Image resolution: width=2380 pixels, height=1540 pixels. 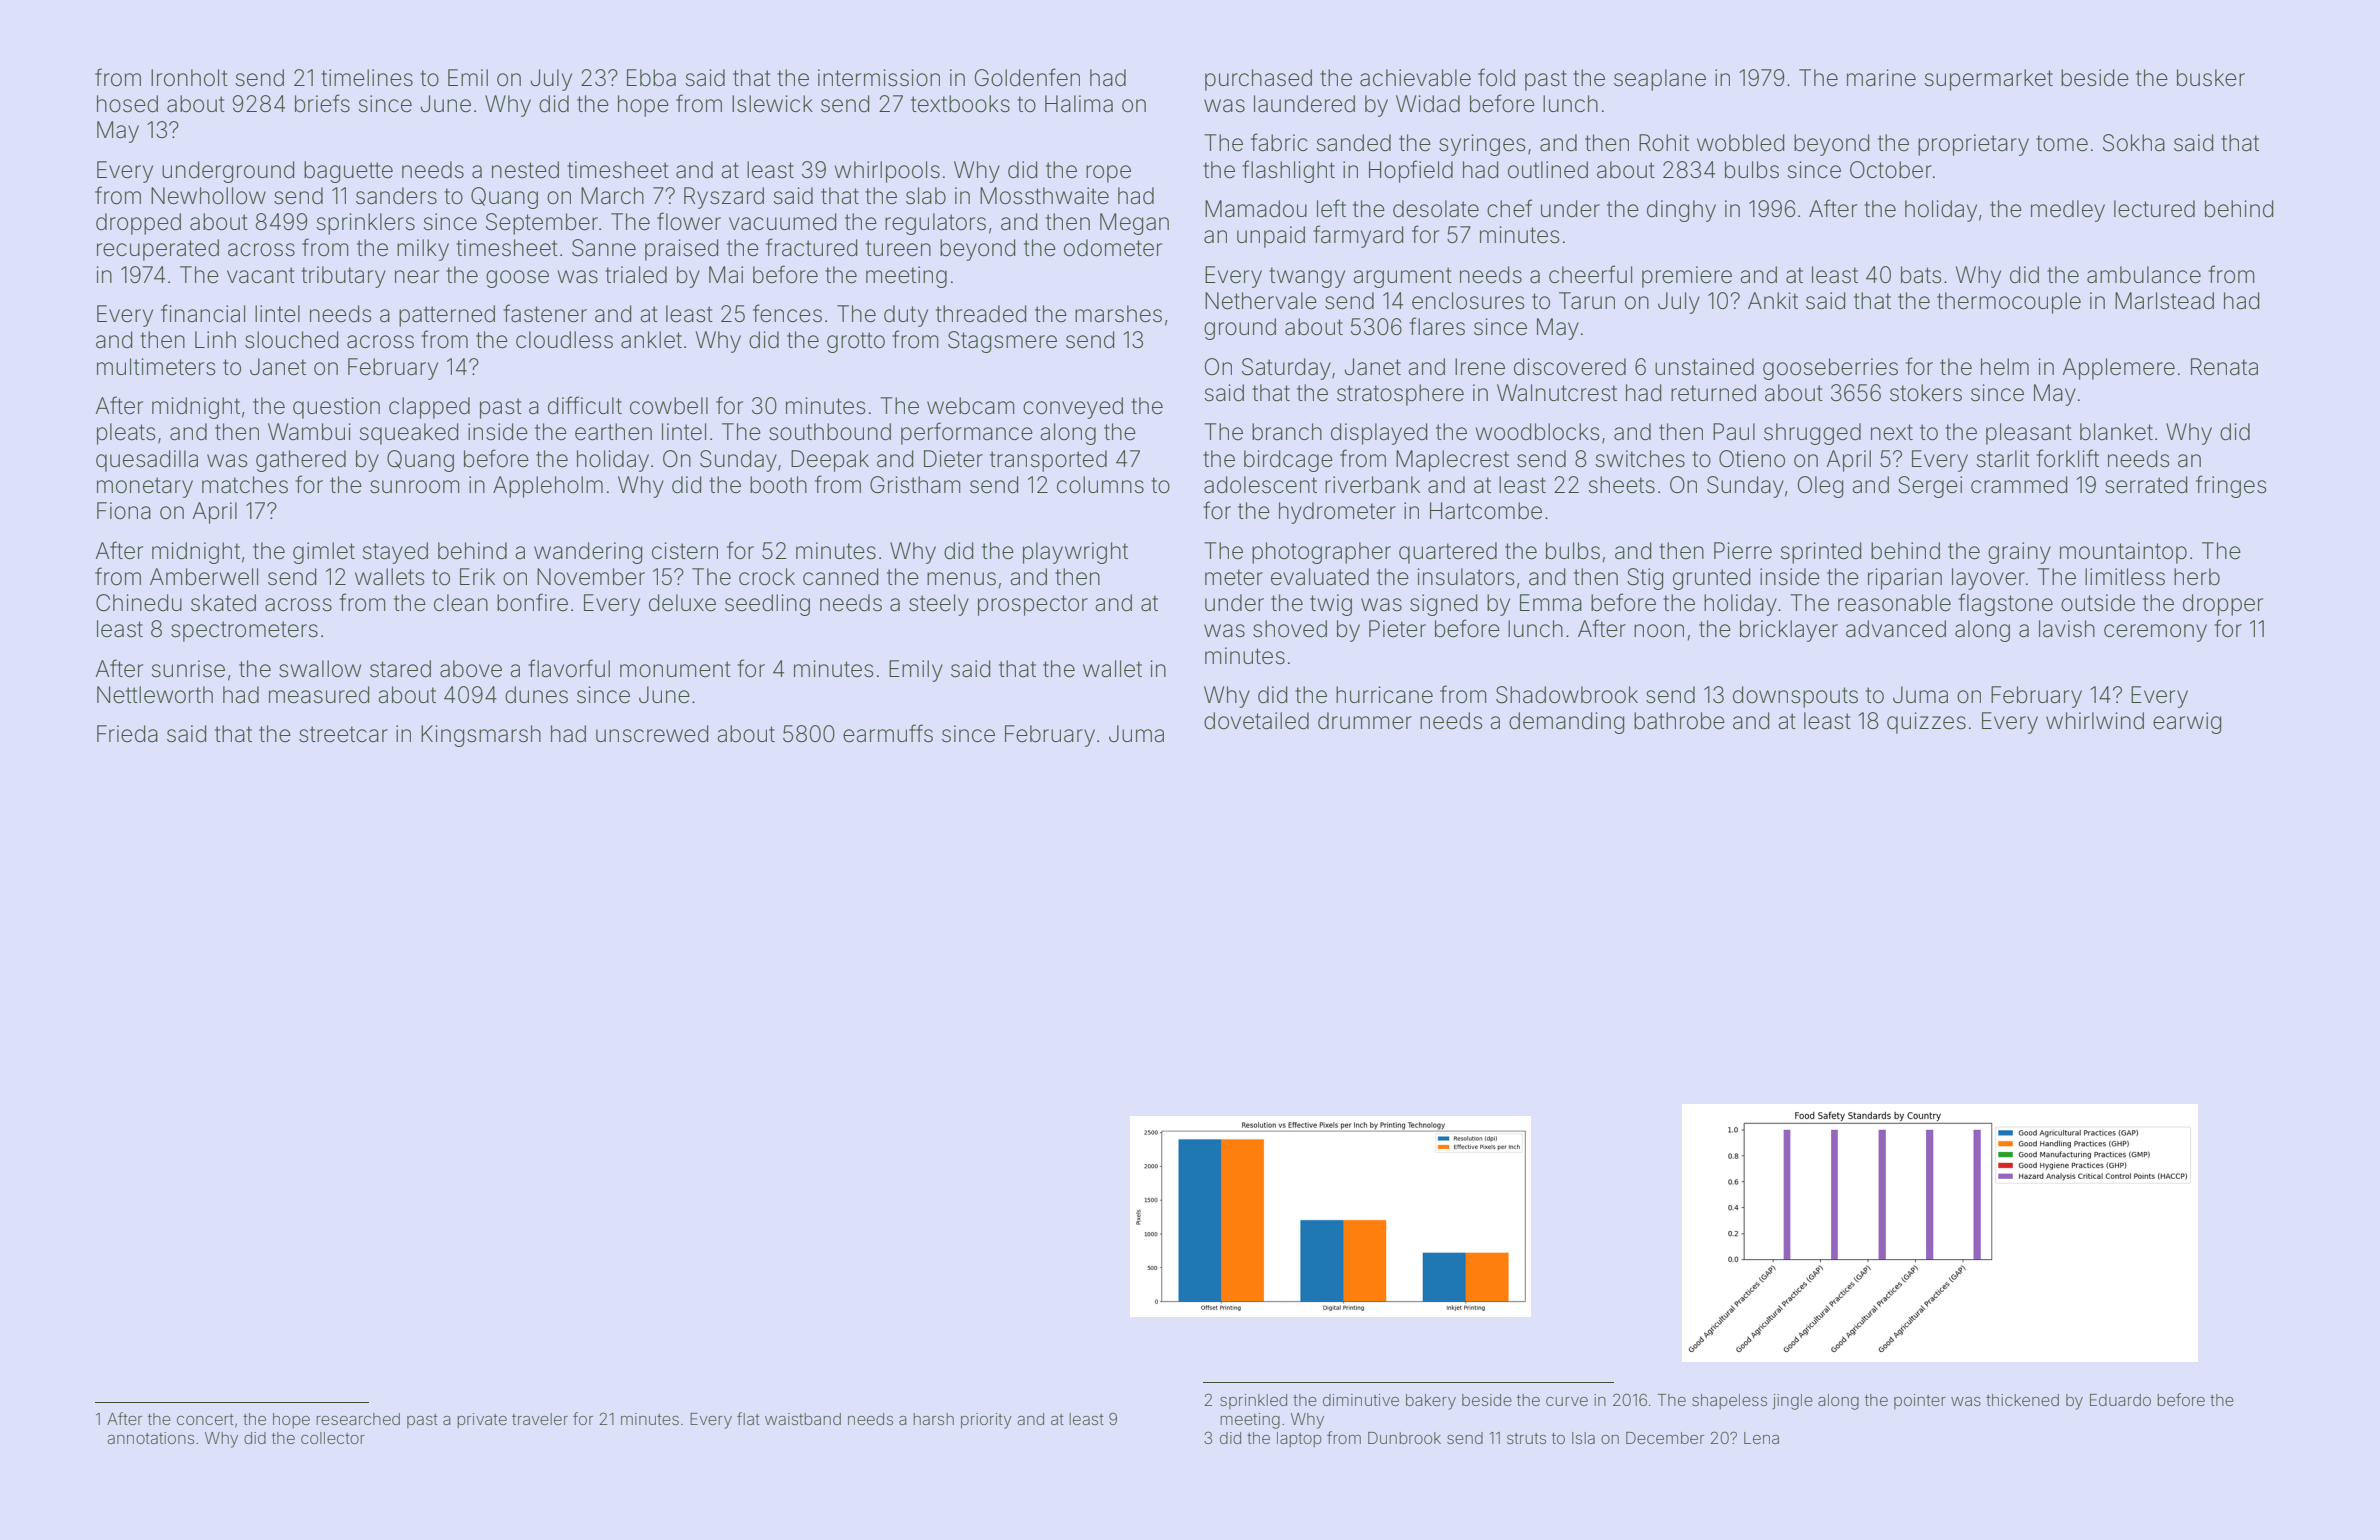 I want to click on menus, so click(x=961, y=579).
